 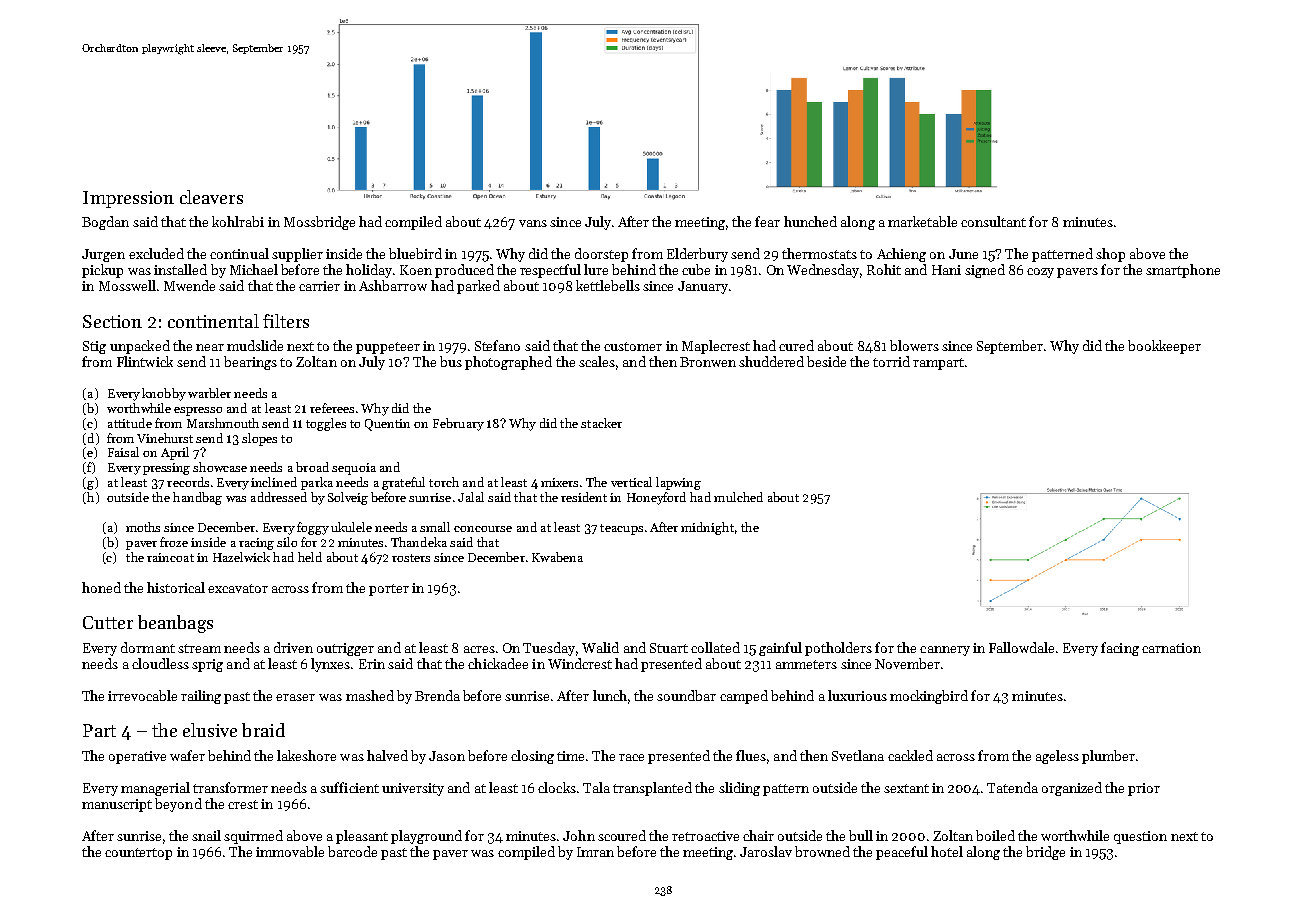 I want to click on mulched, so click(x=738, y=497).
